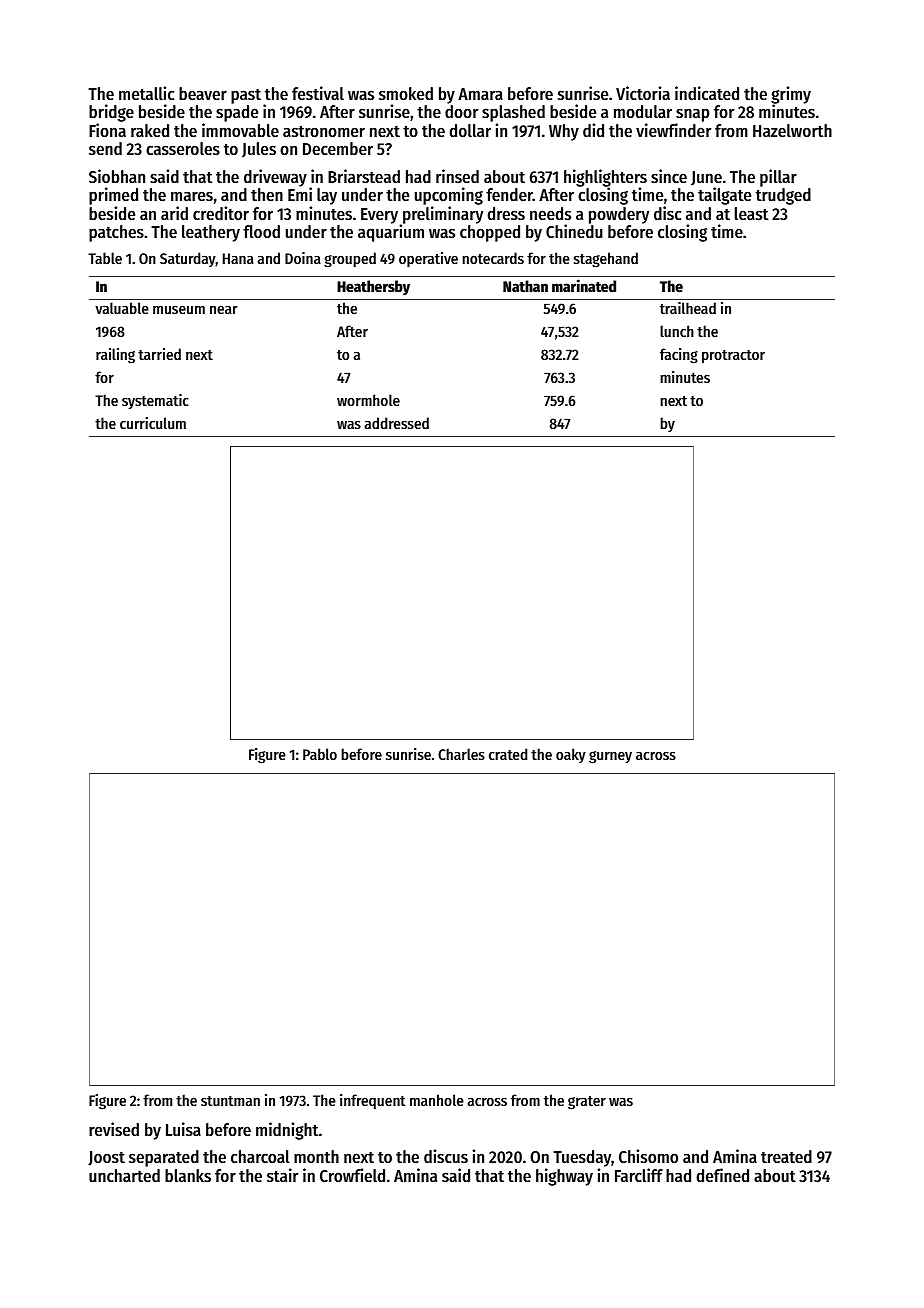 The height and width of the page is (1308, 924). Describe the element at coordinates (791, 95) in the page. I see `grimy` at that location.
